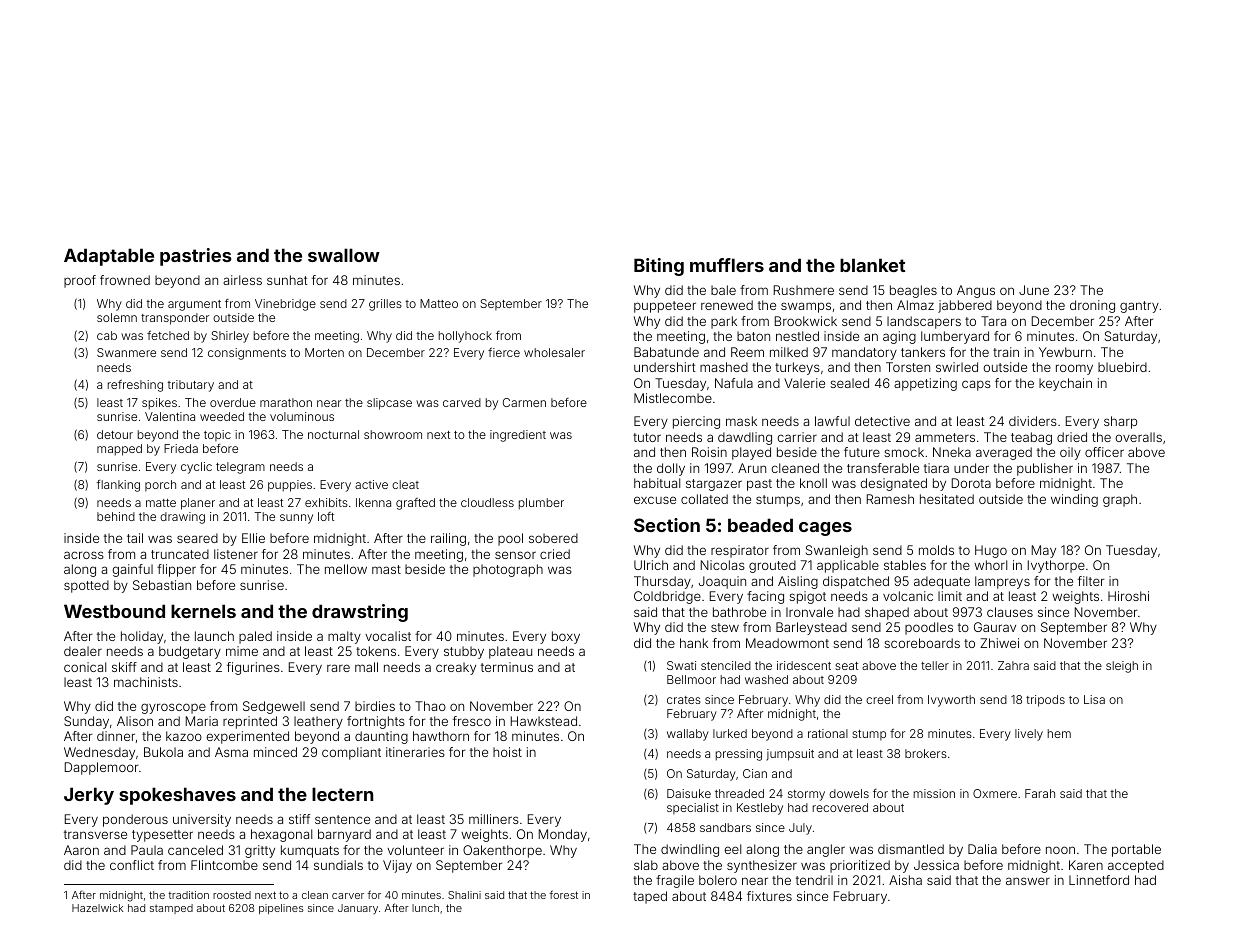  Describe the element at coordinates (951, 701) in the screenshot. I see `Ivyworth` at that location.
